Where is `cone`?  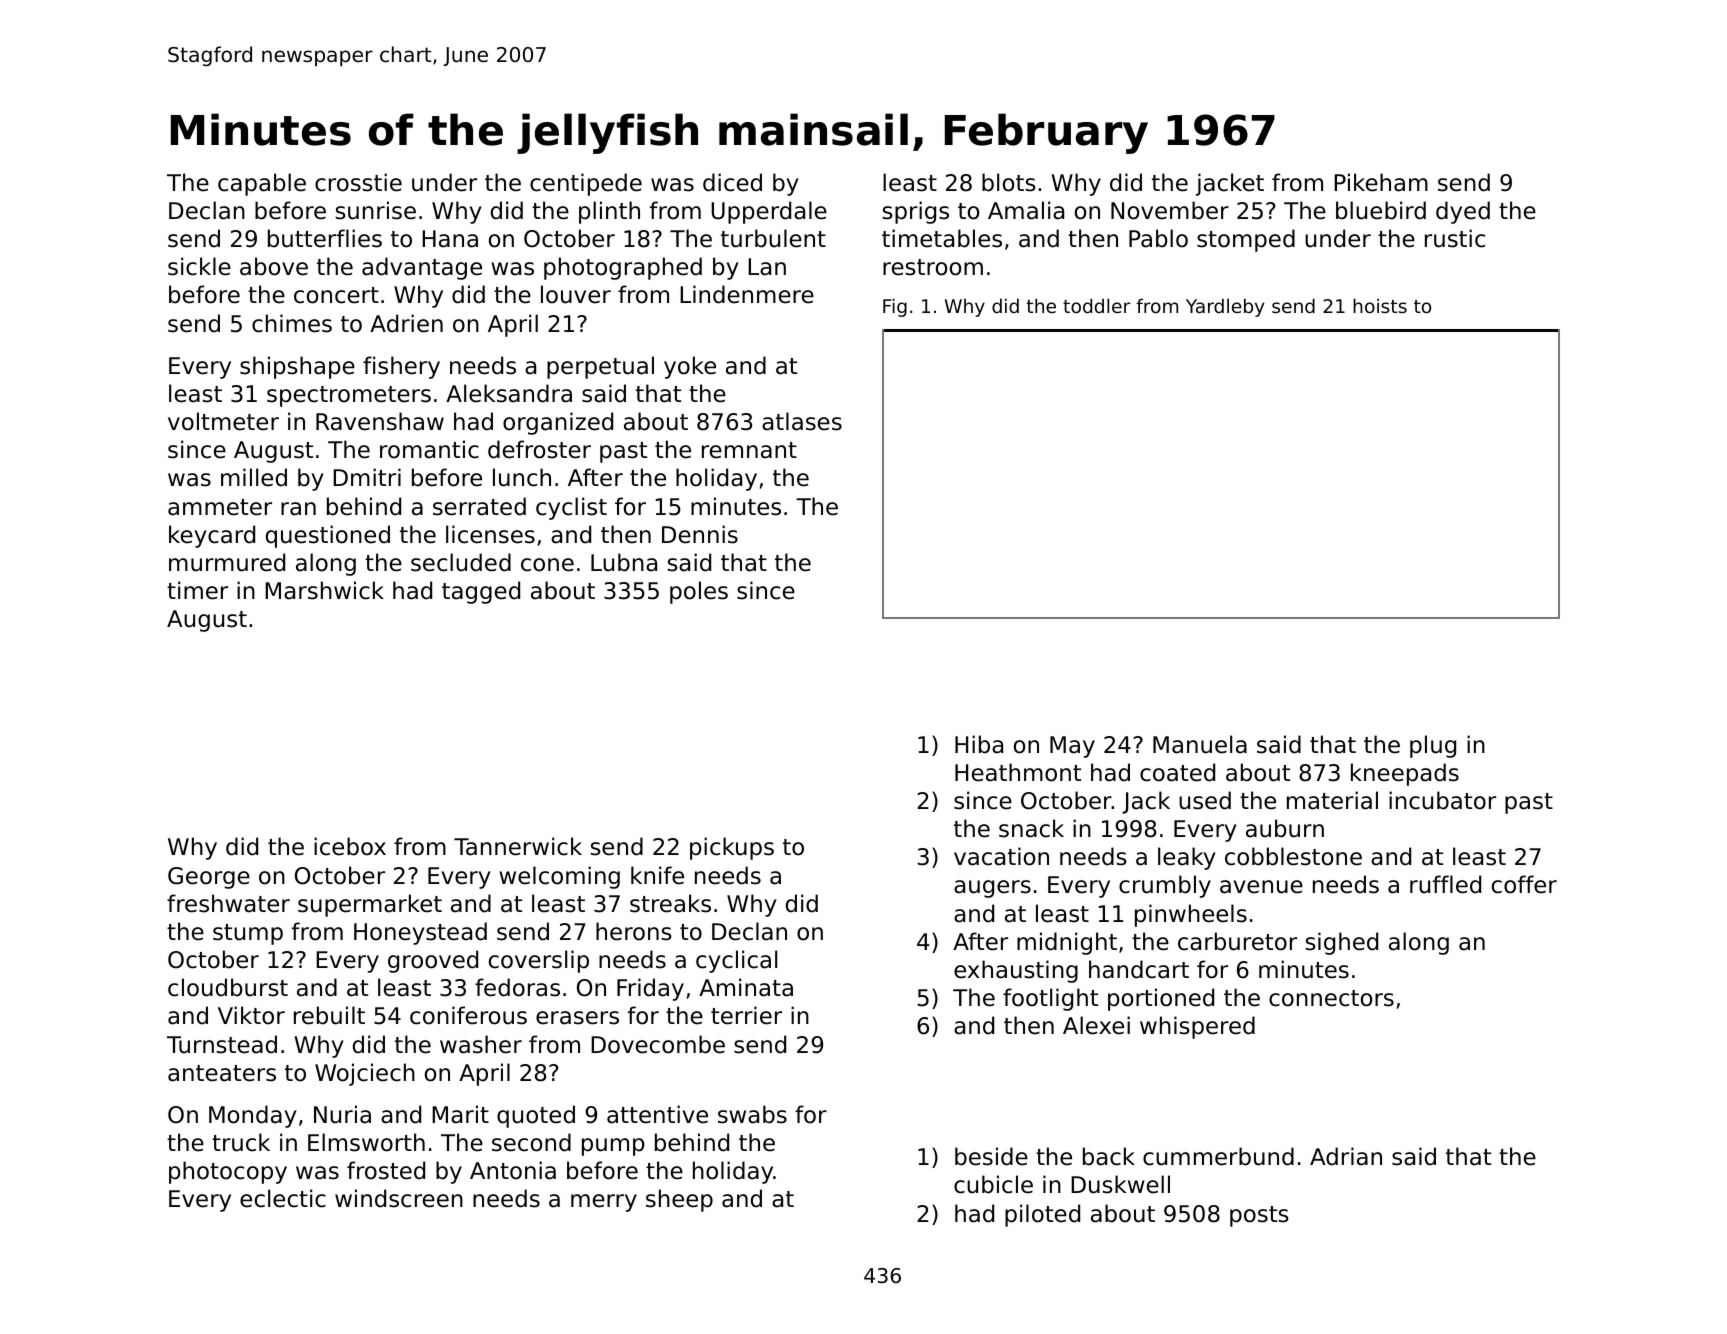 cone is located at coordinates (547, 565).
